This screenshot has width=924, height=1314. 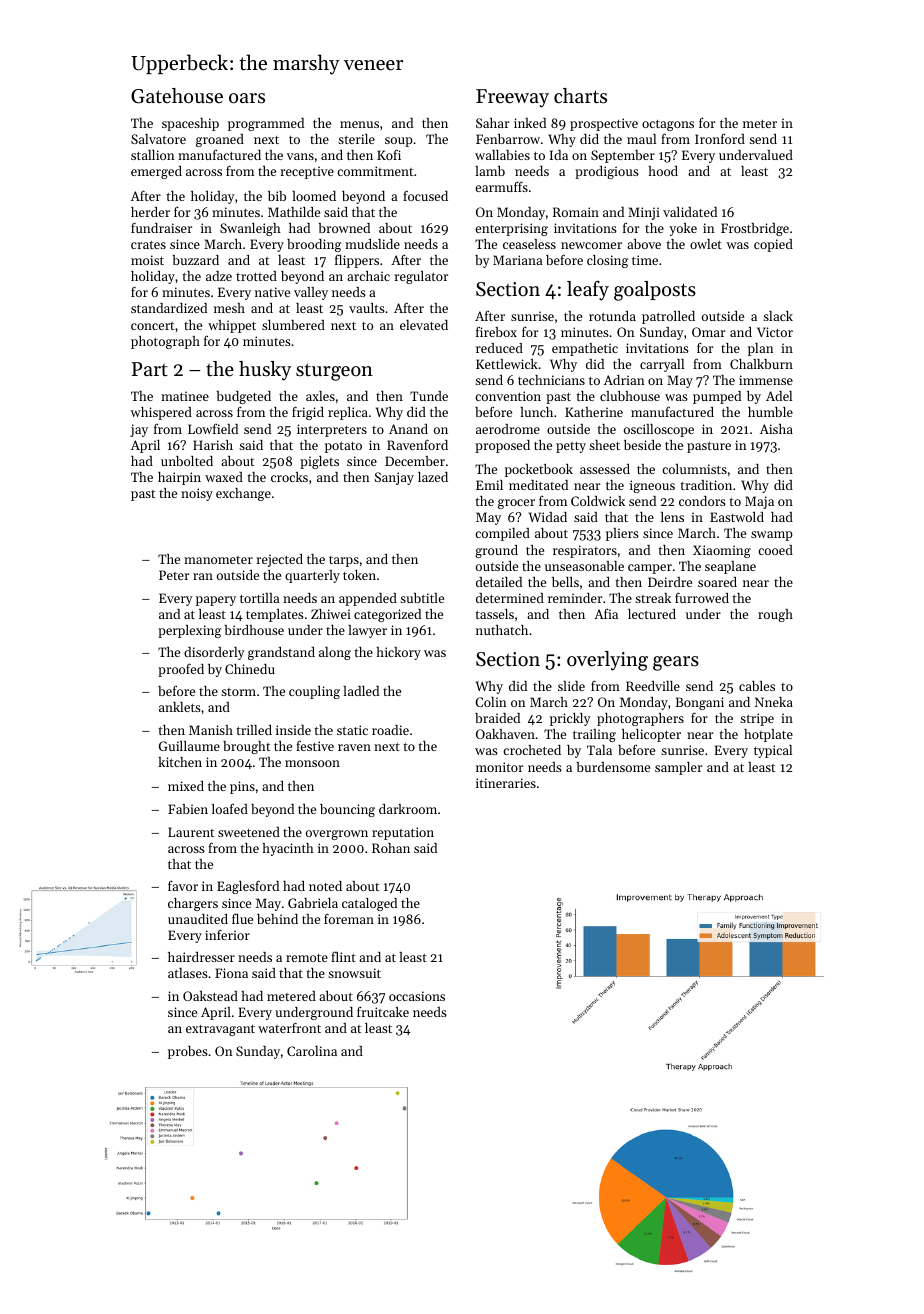 What do you see at coordinates (213, 429) in the screenshot?
I see `Lowfield` at bounding box center [213, 429].
